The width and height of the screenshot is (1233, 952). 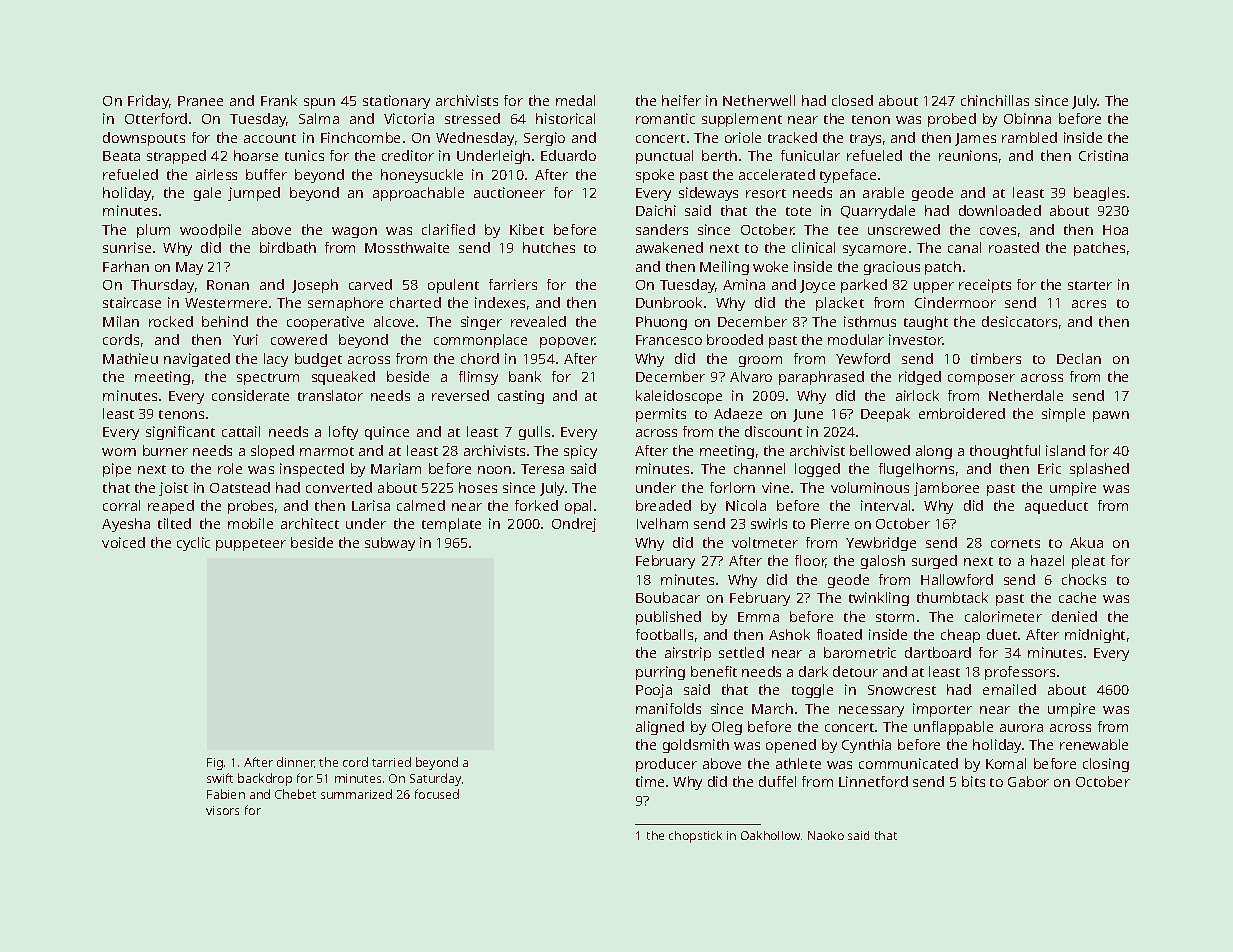 What do you see at coordinates (1077, 597) in the screenshot?
I see `cache` at bounding box center [1077, 597].
